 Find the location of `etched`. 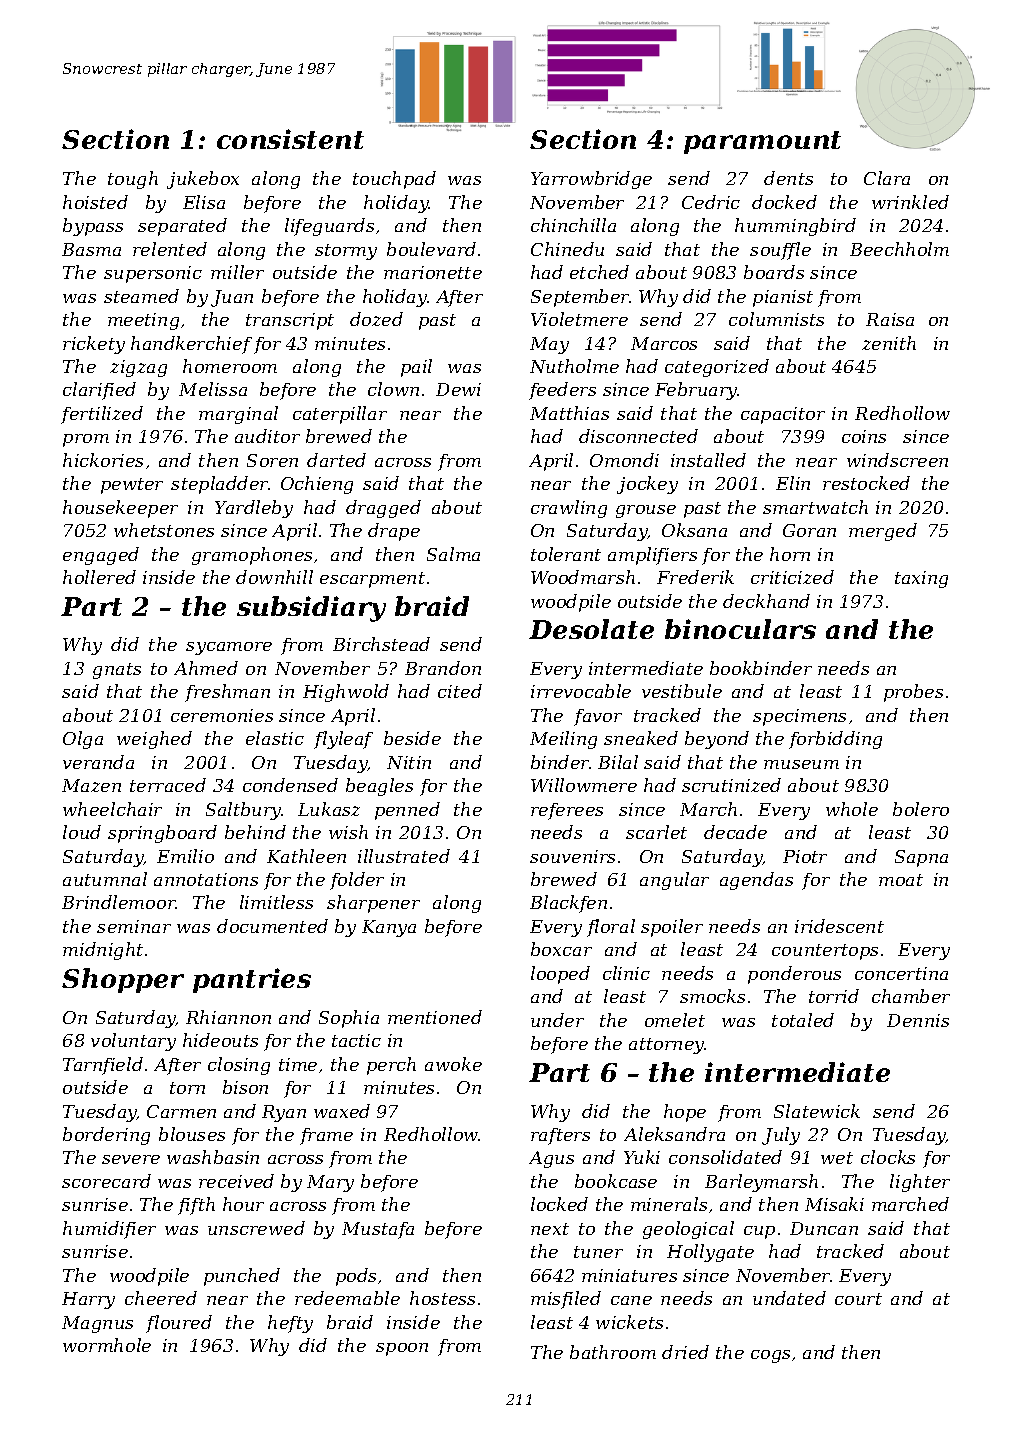

etched is located at coordinates (599, 272).
